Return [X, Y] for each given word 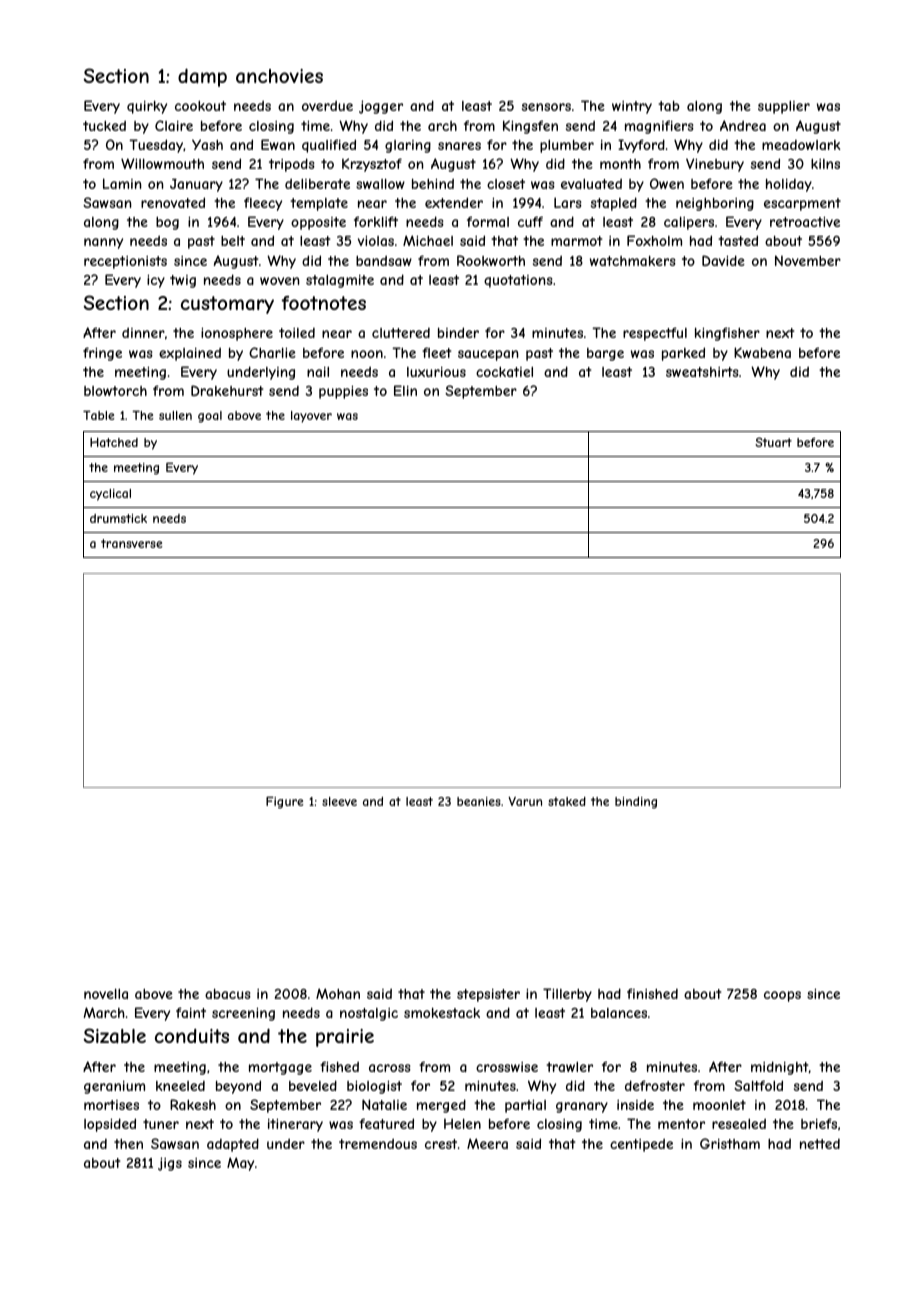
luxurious [436, 372]
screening [243, 1014]
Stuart [773, 442]
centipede [641, 1145]
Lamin [122, 183]
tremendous [378, 1144]
